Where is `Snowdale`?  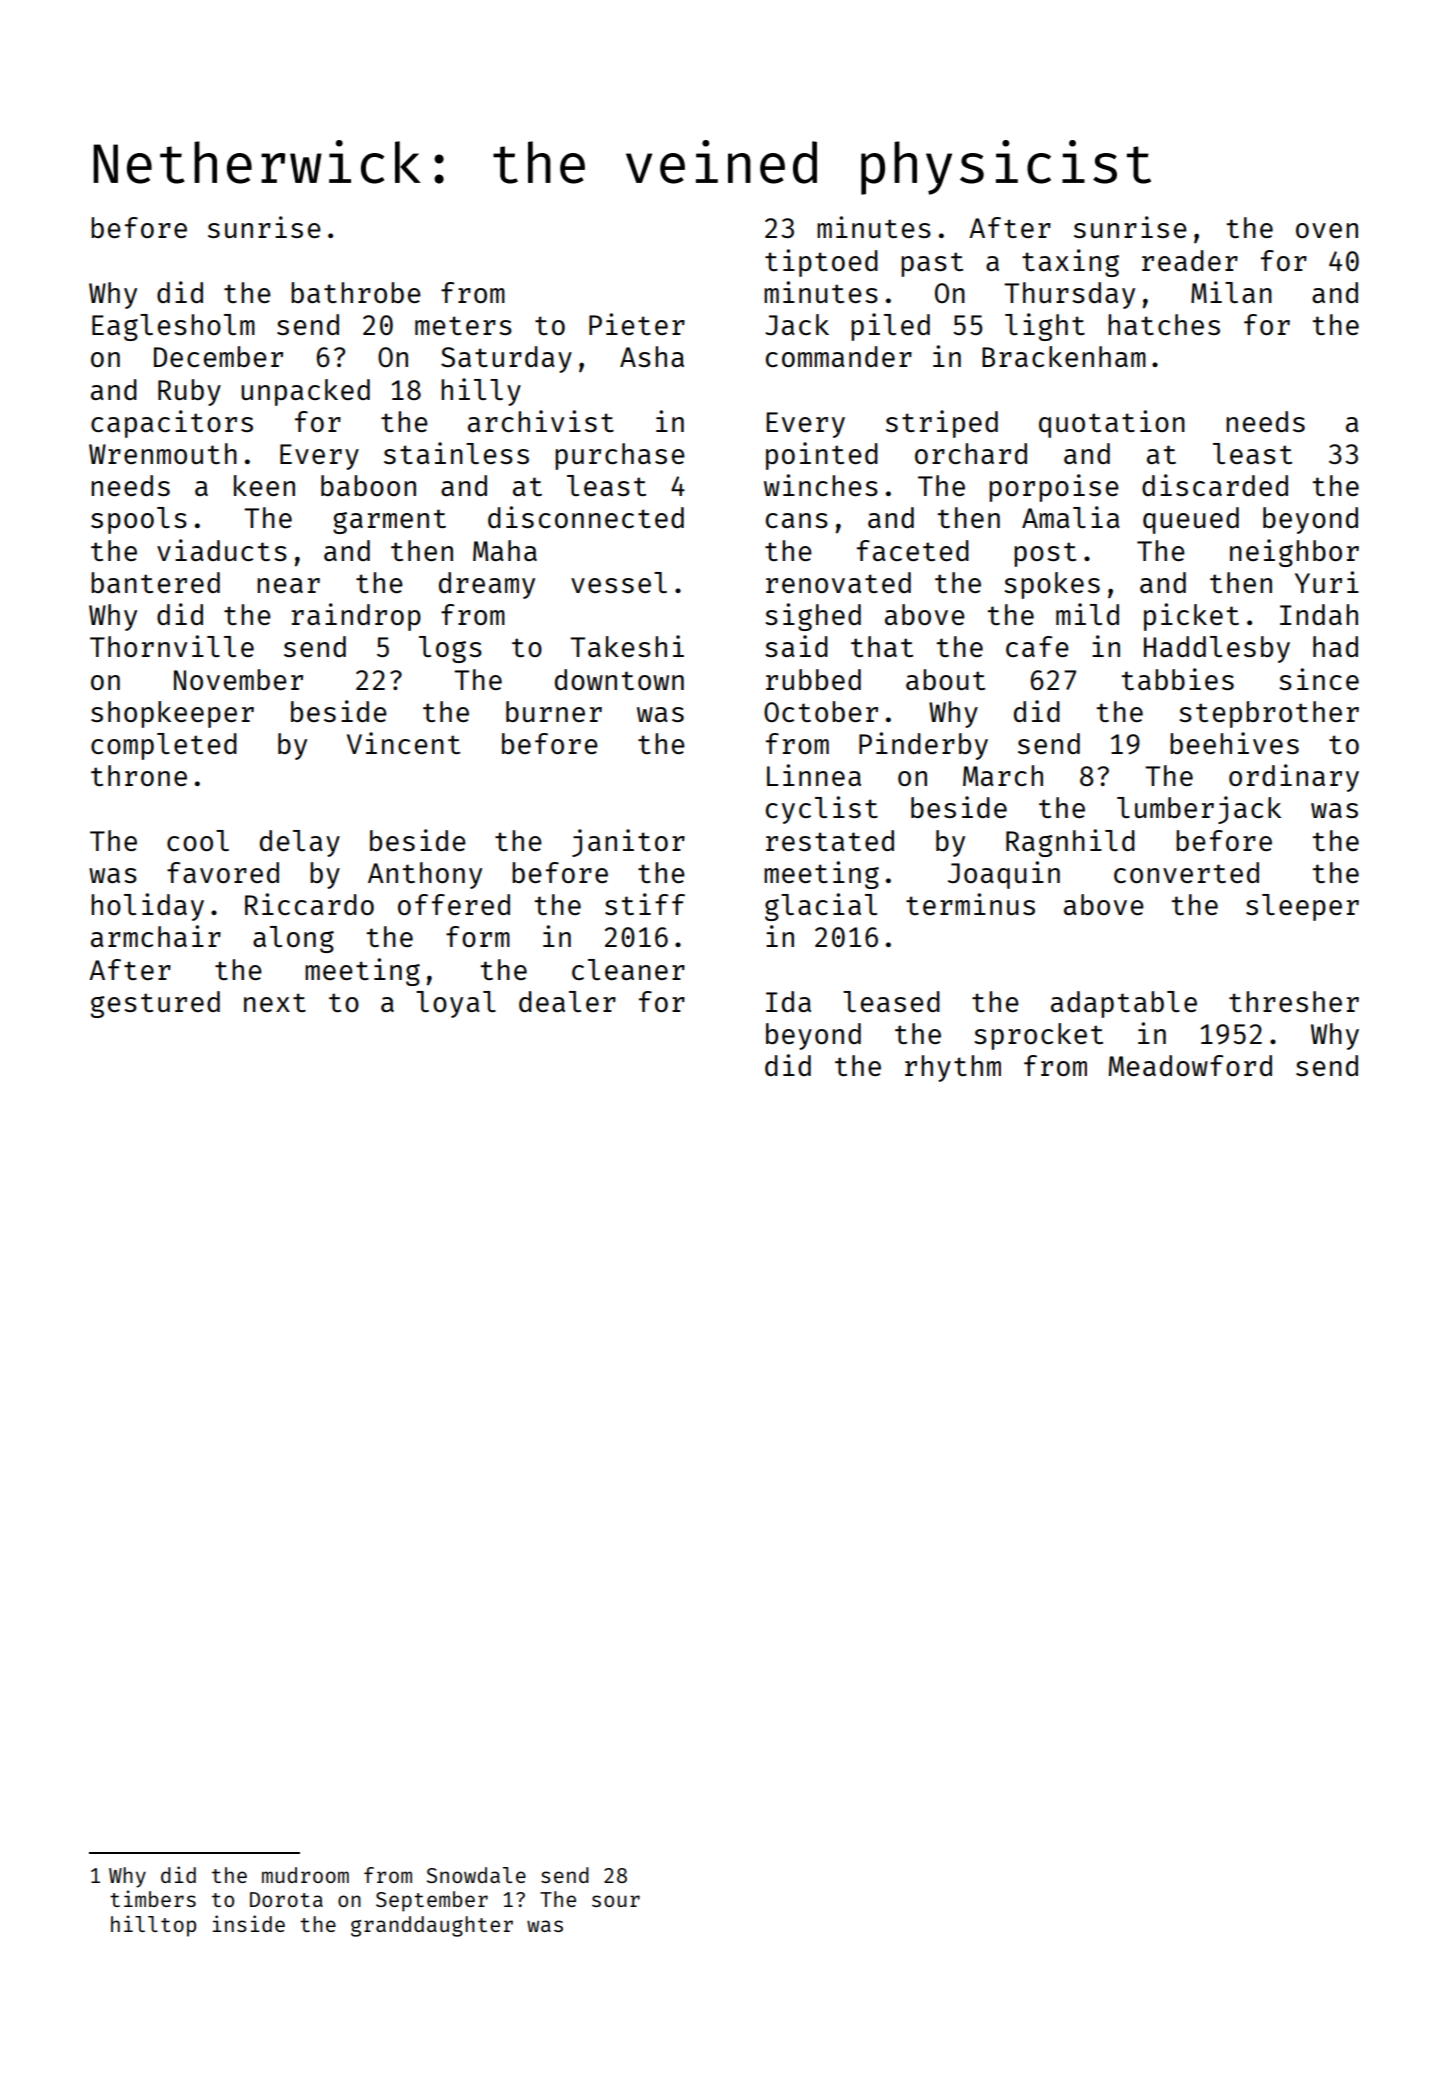
Snowdale is located at coordinates (476, 1875).
